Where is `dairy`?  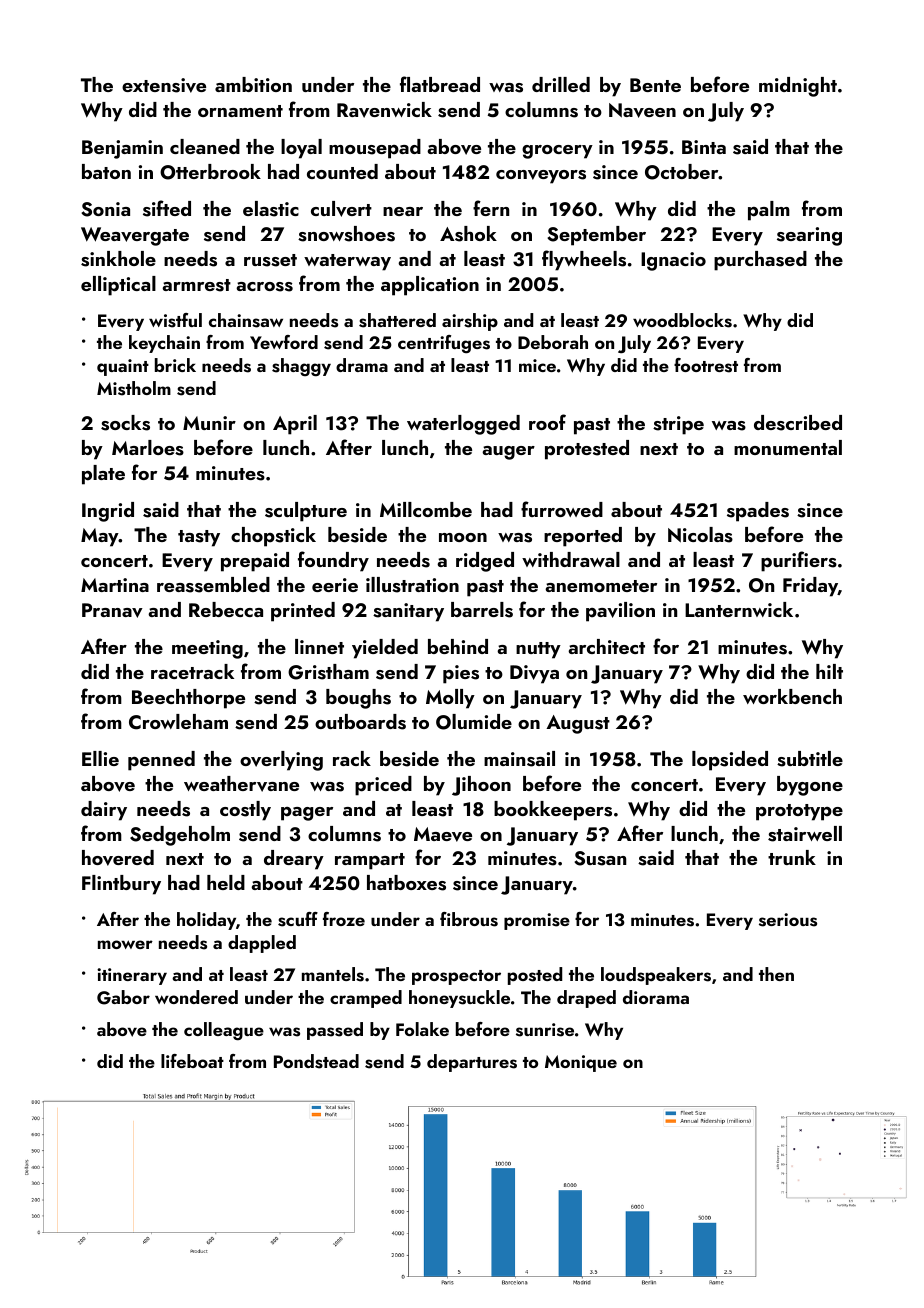 dairy is located at coordinates (104, 811).
